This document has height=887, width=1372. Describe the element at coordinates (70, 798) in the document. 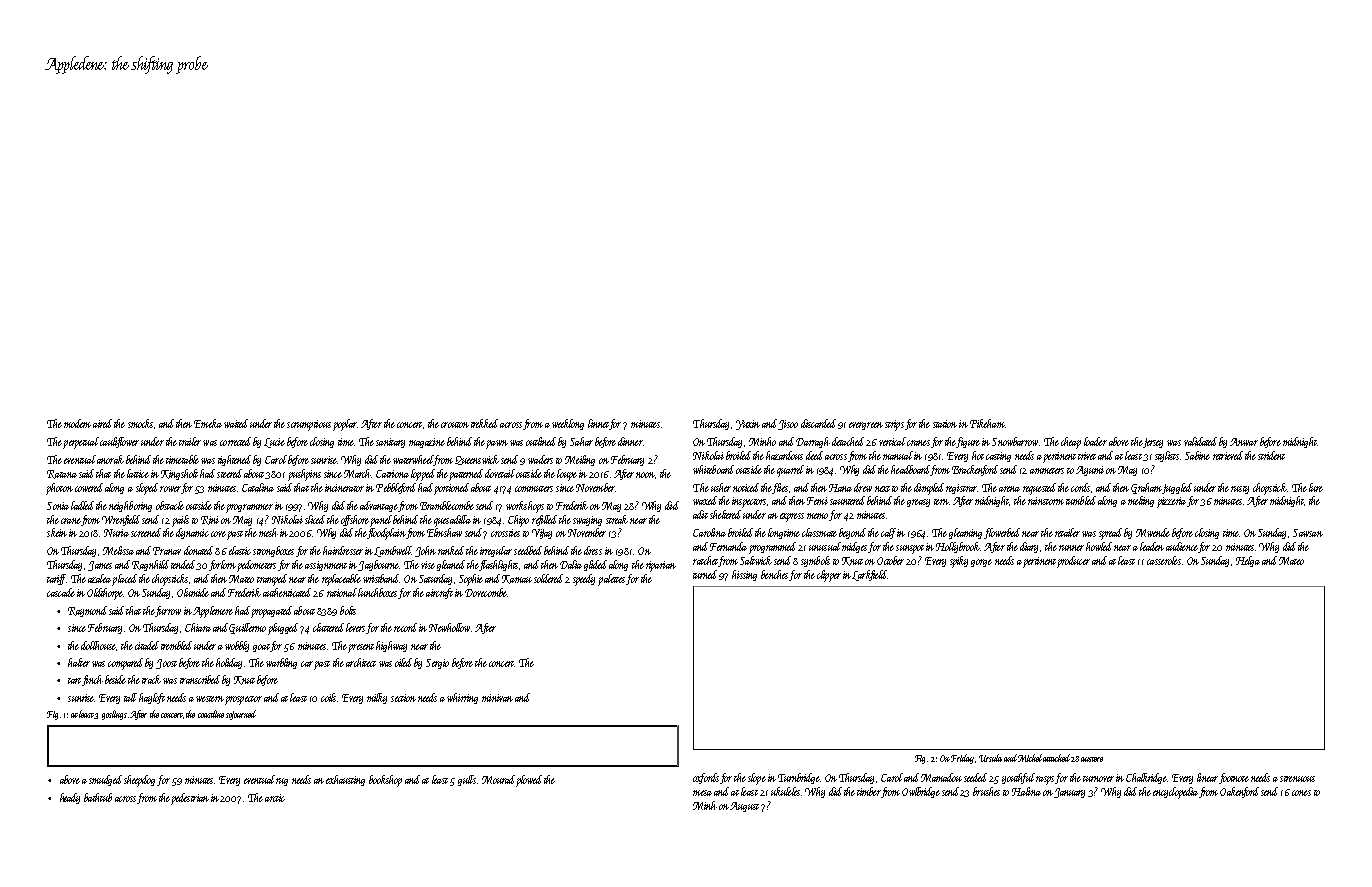

I see `heady` at that location.
